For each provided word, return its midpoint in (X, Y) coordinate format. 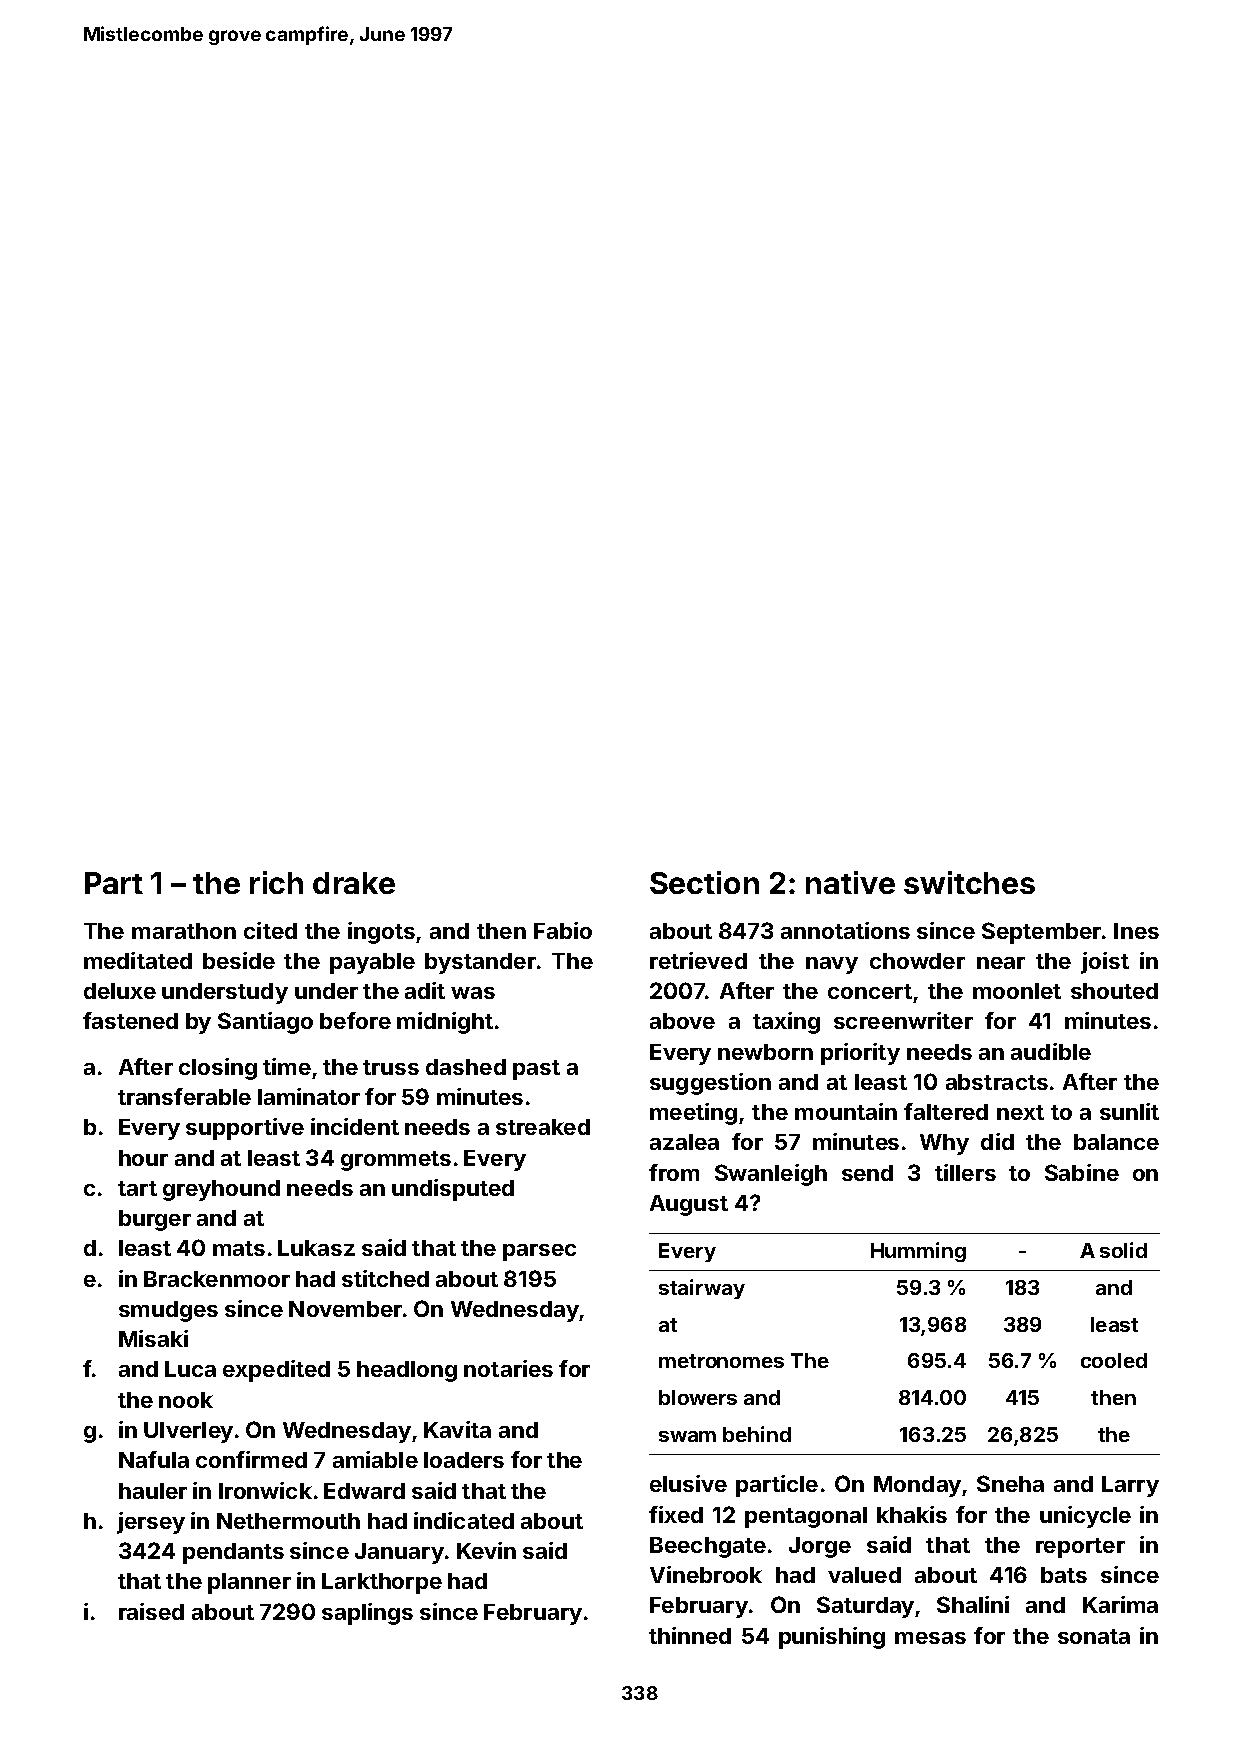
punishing (832, 1638)
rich (276, 882)
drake (354, 883)
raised (151, 1611)
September (1041, 933)
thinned (690, 1635)
